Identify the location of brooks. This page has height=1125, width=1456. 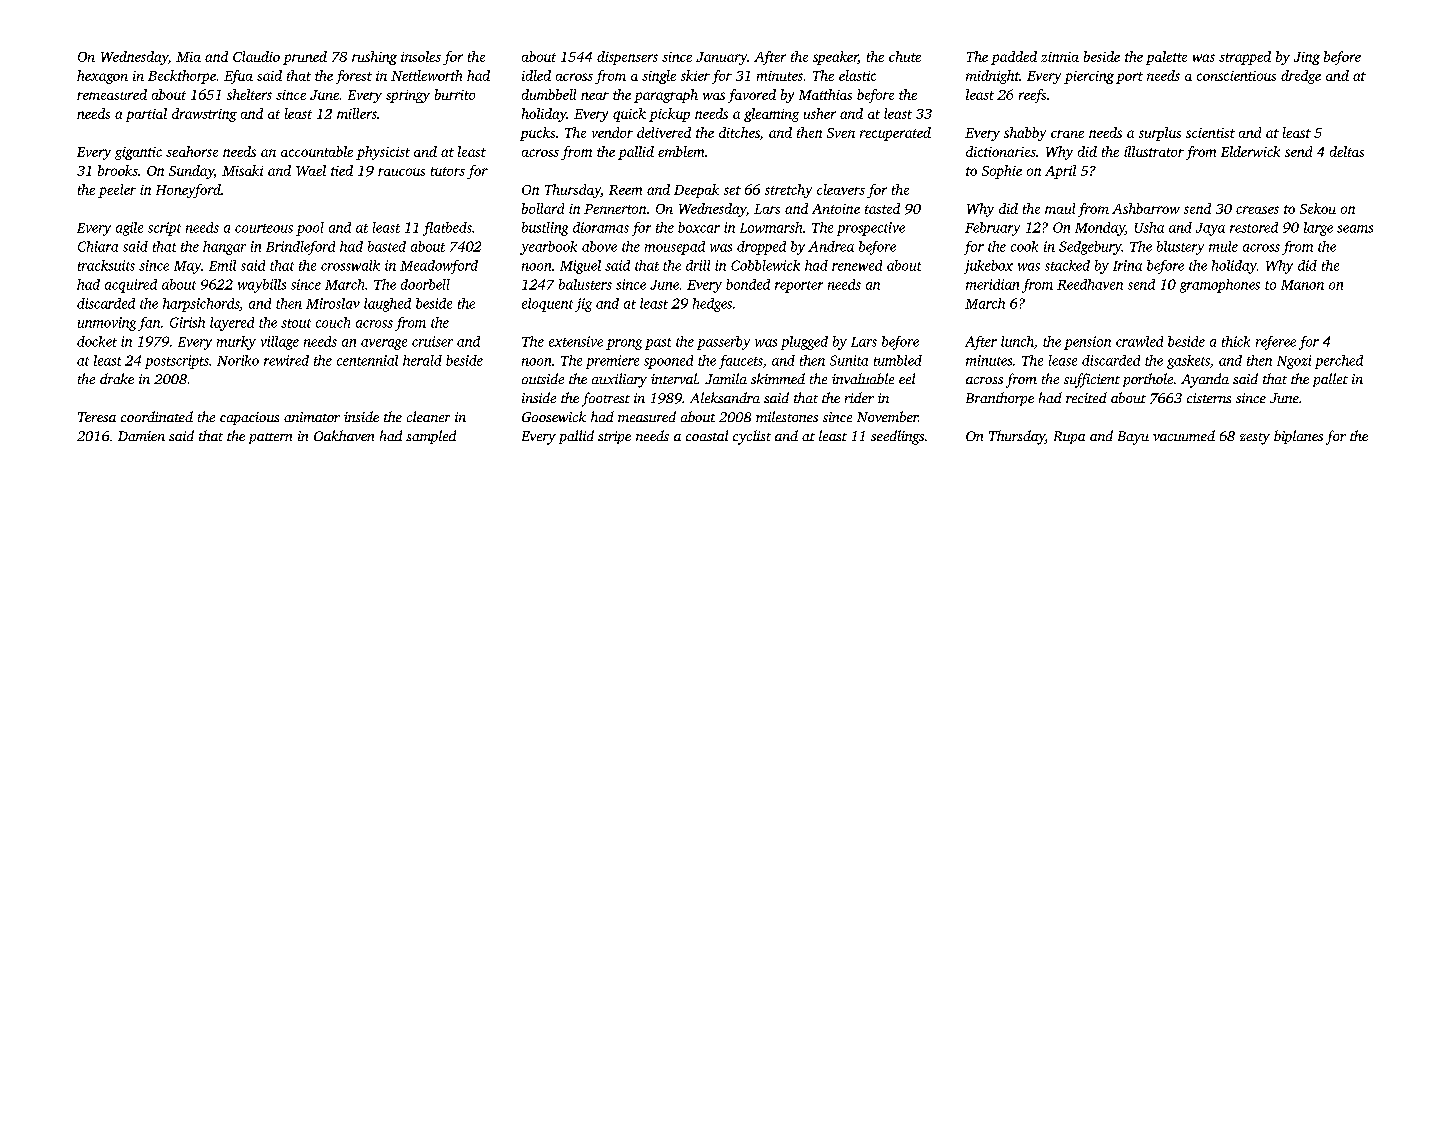
(118, 170).
